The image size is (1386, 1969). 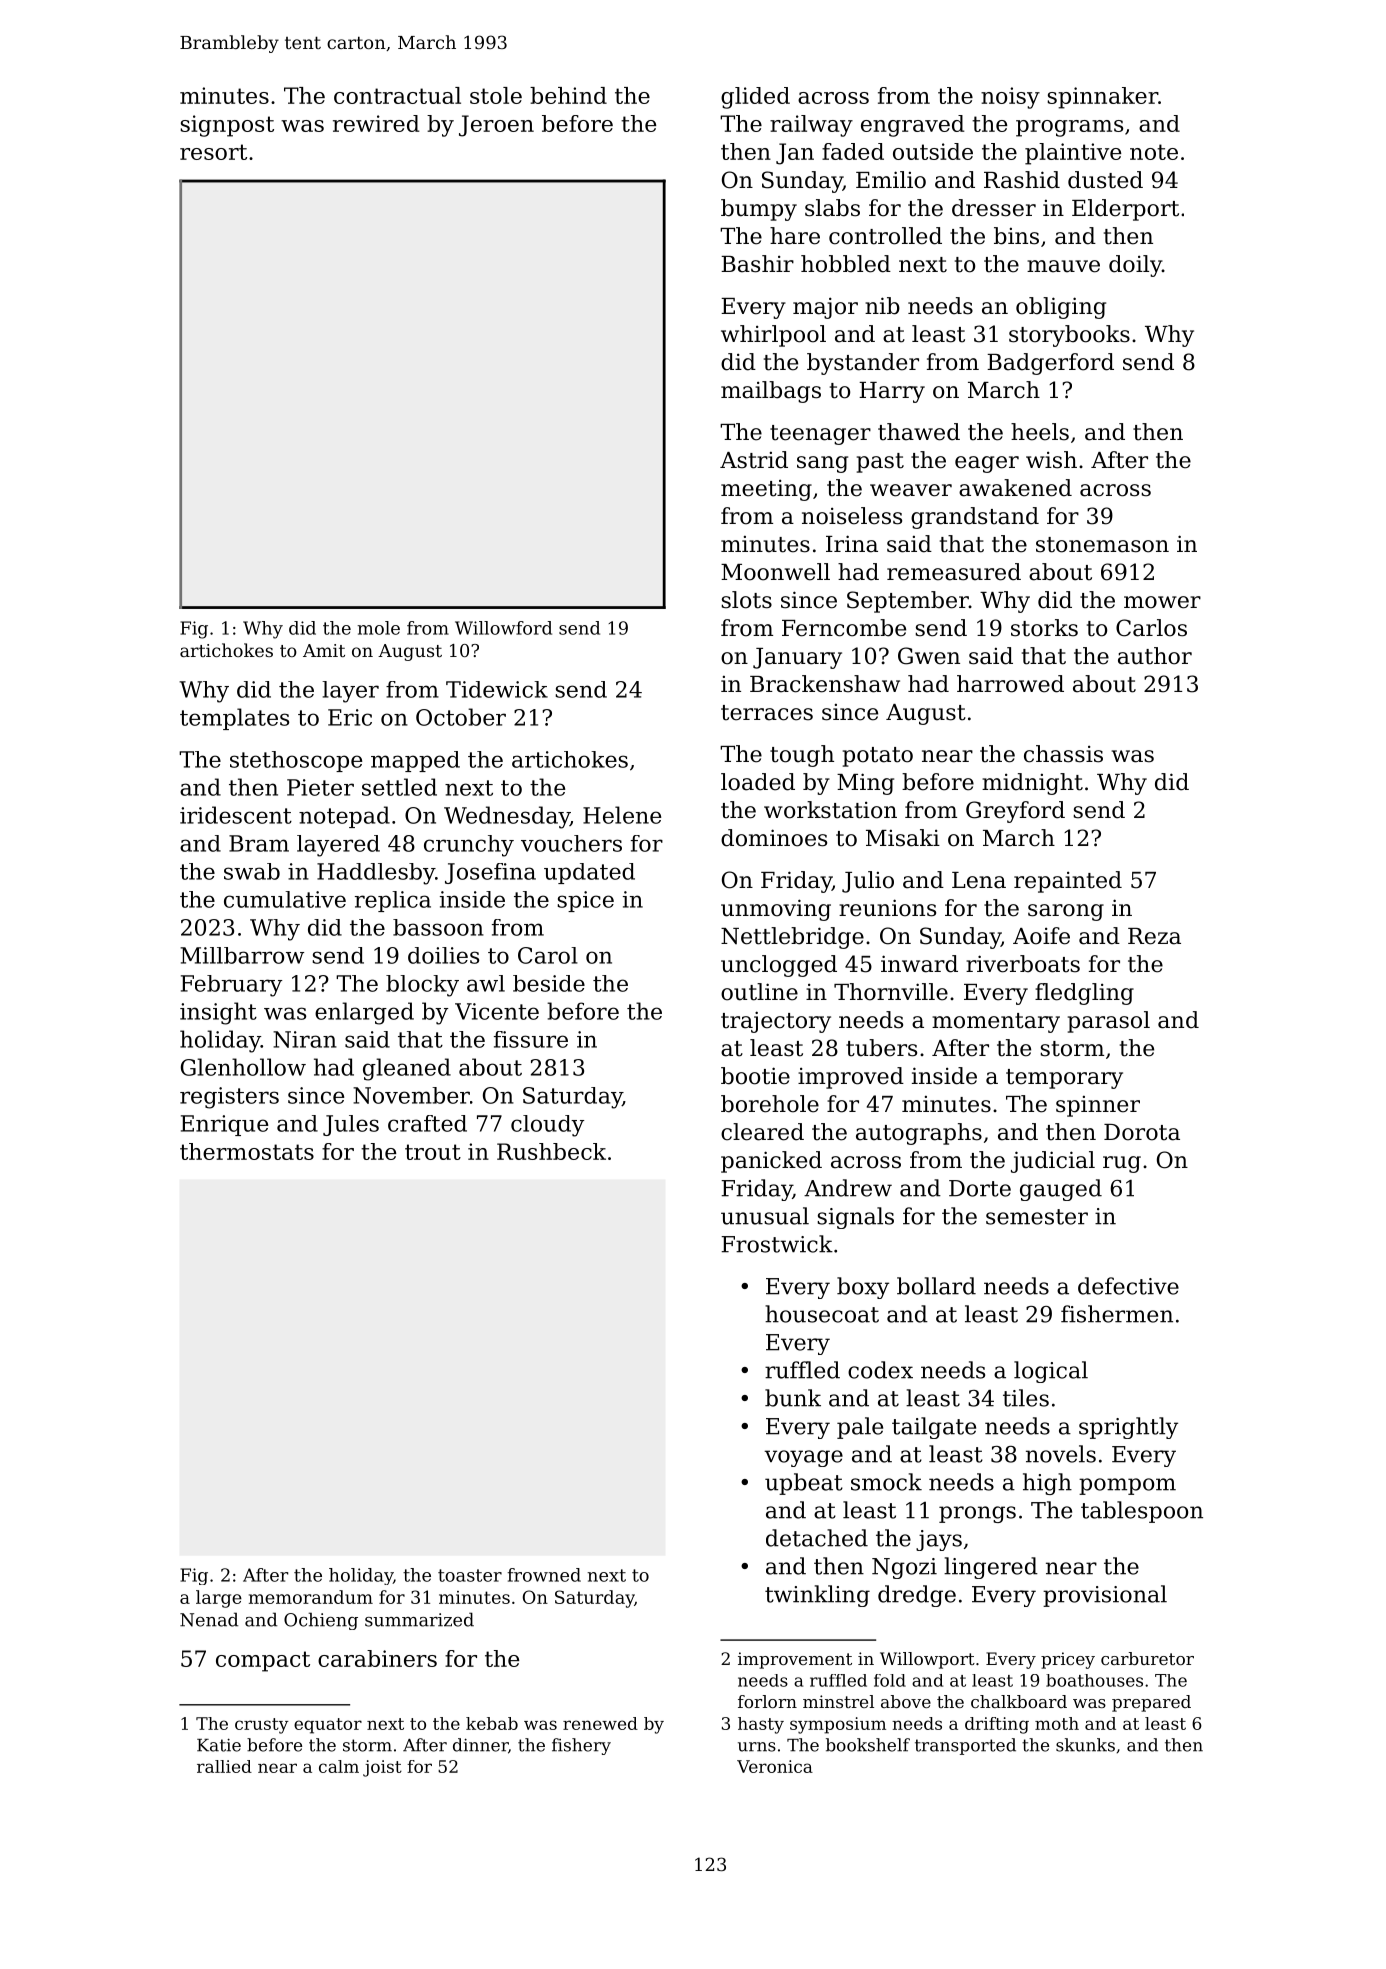 What do you see at coordinates (936, 1286) in the screenshot?
I see `bollard` at bounding box center [936, 1286].
